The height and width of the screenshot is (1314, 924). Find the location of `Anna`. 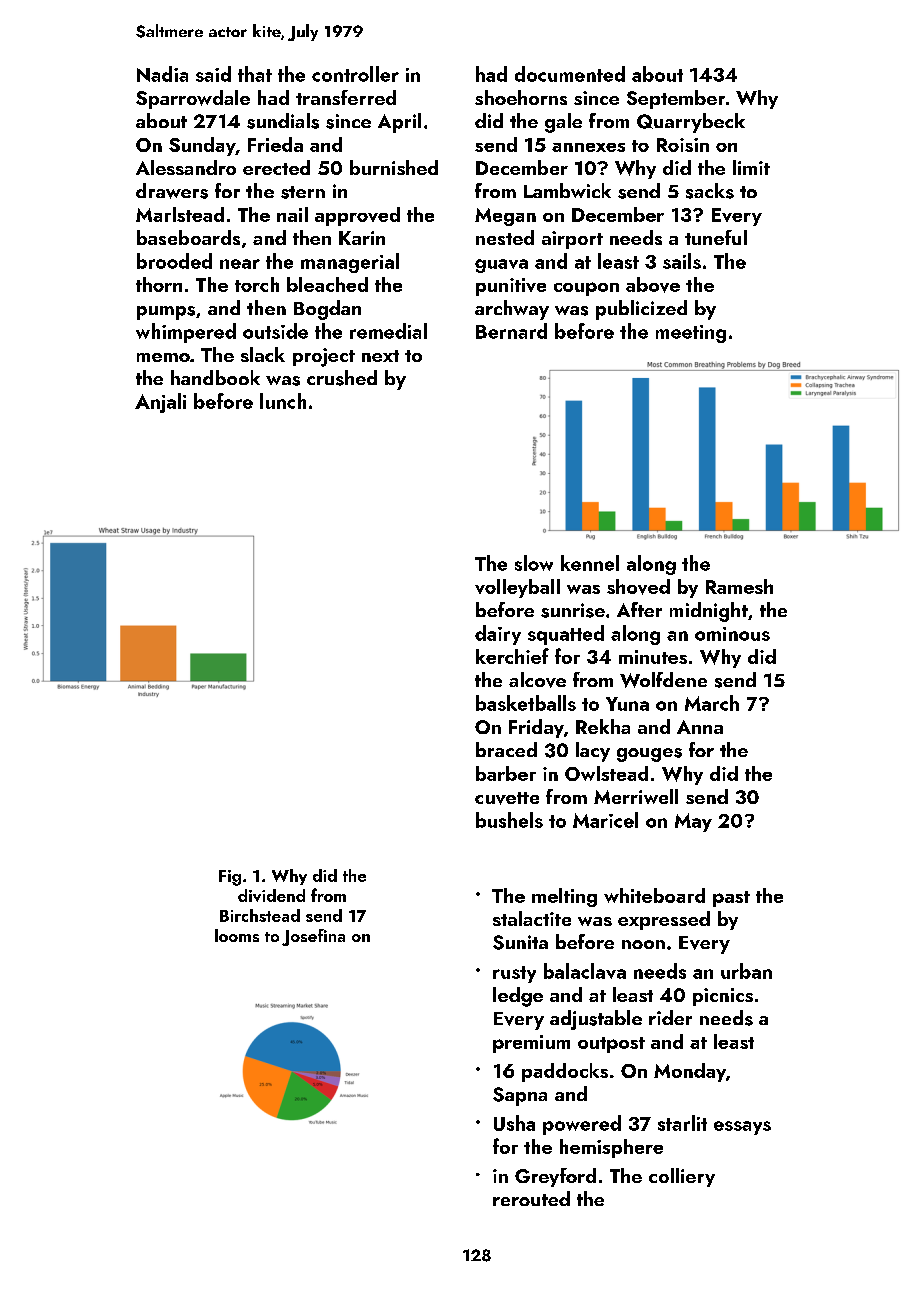

Anna is located at coordinates (700, 727).
